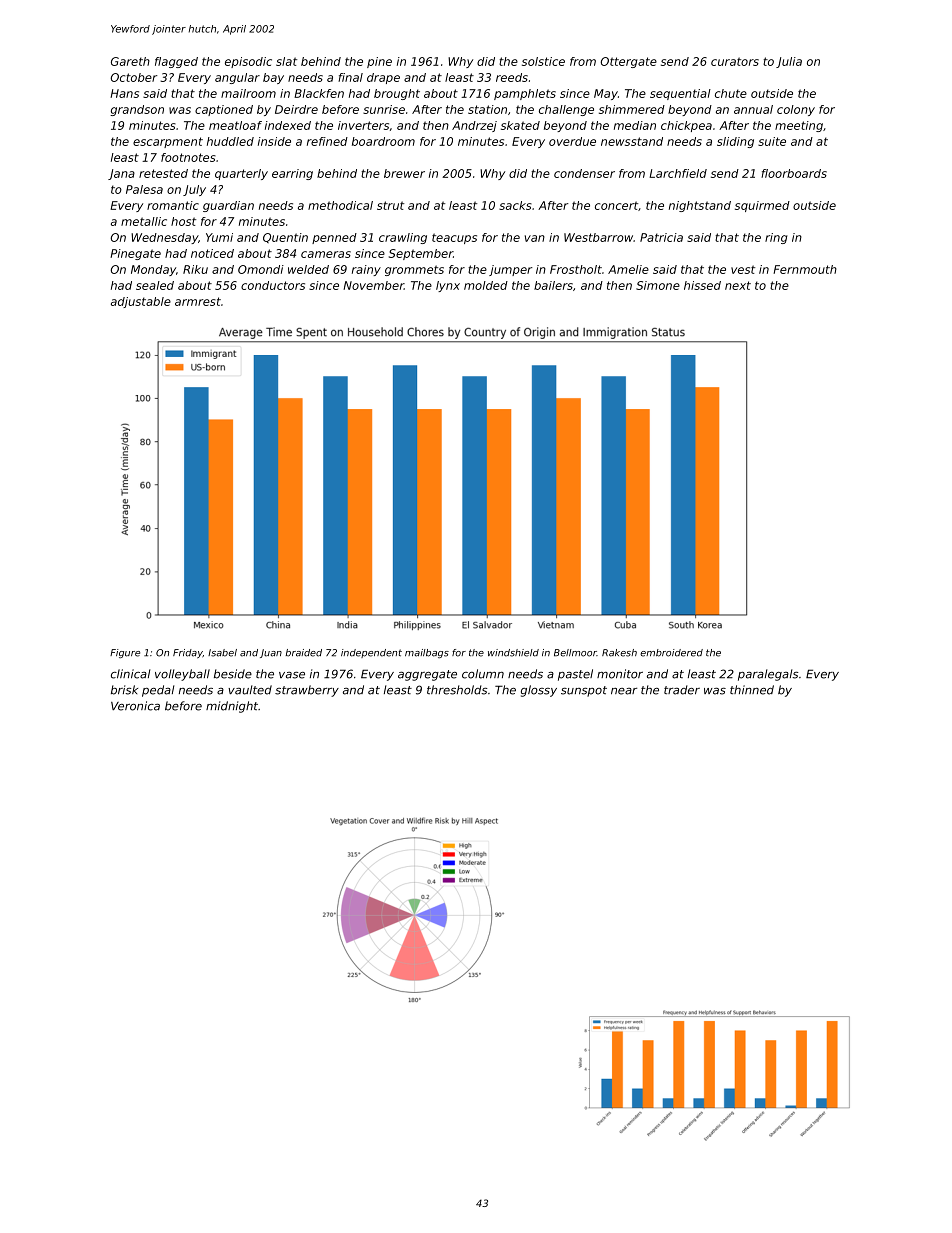 The image size is (952, 1233). What do you see at coordinates (222, 653) in the document?
I see `Isabel` at bounding box center [222, 653].
